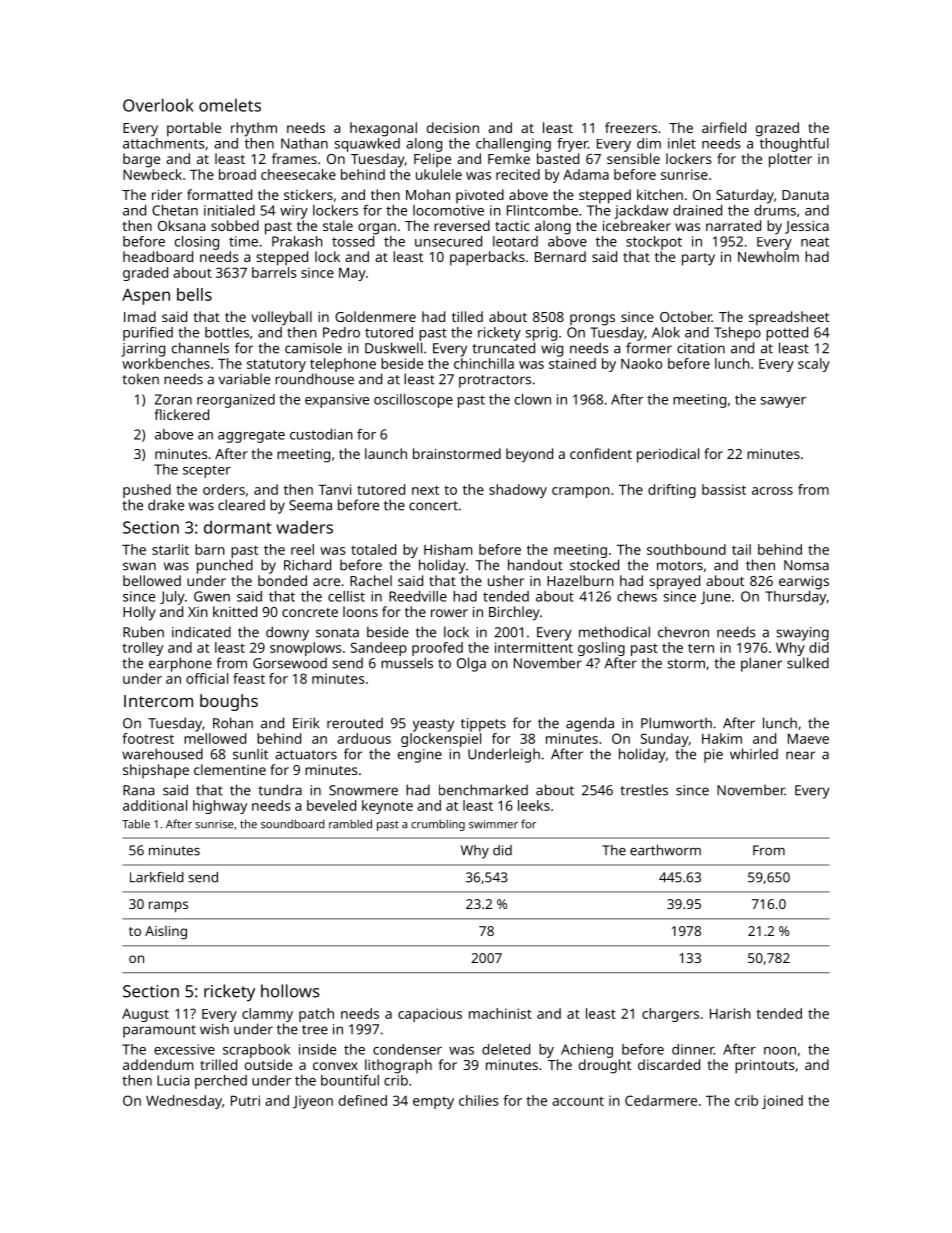 This document has height=1233, width=952. What do you see at coordinates (184, 1102) in the document?
I see `Wednesday` at bounding box center [184, 1102].
